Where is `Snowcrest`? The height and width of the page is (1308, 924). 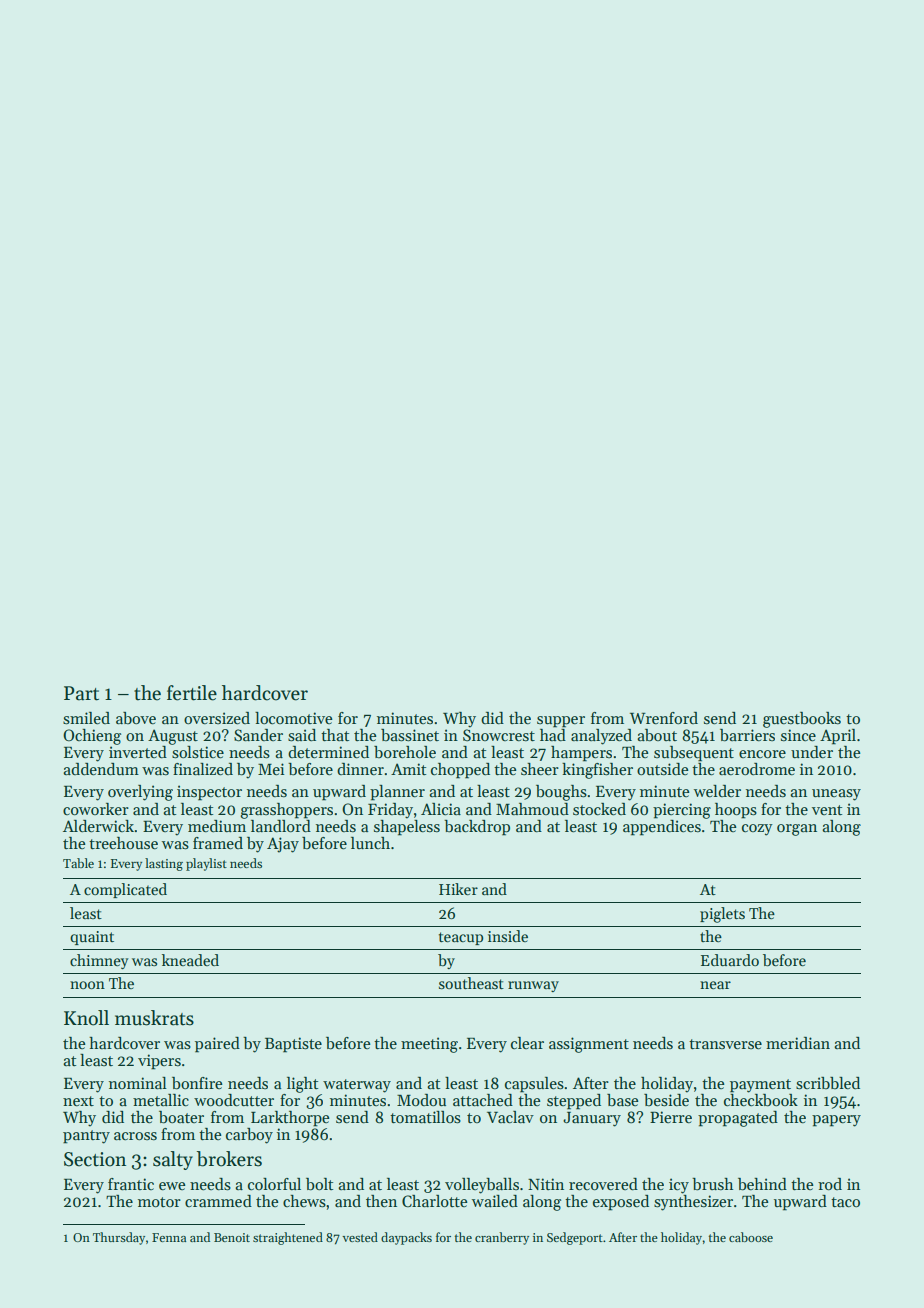
Snowcrest is located at coordinates (499, 735).
